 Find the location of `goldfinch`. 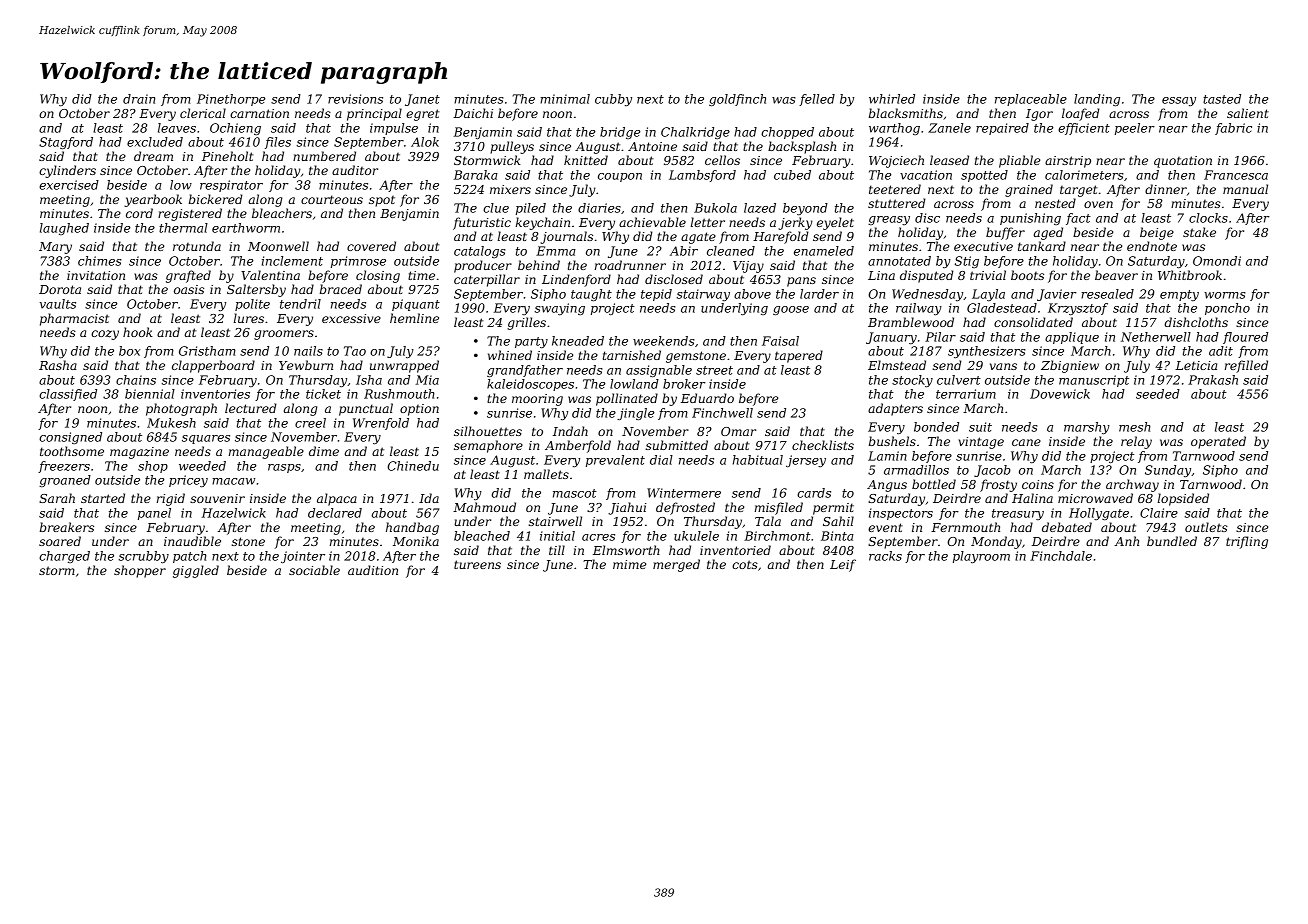

goldfinch is located at coordinates (737, 100).
